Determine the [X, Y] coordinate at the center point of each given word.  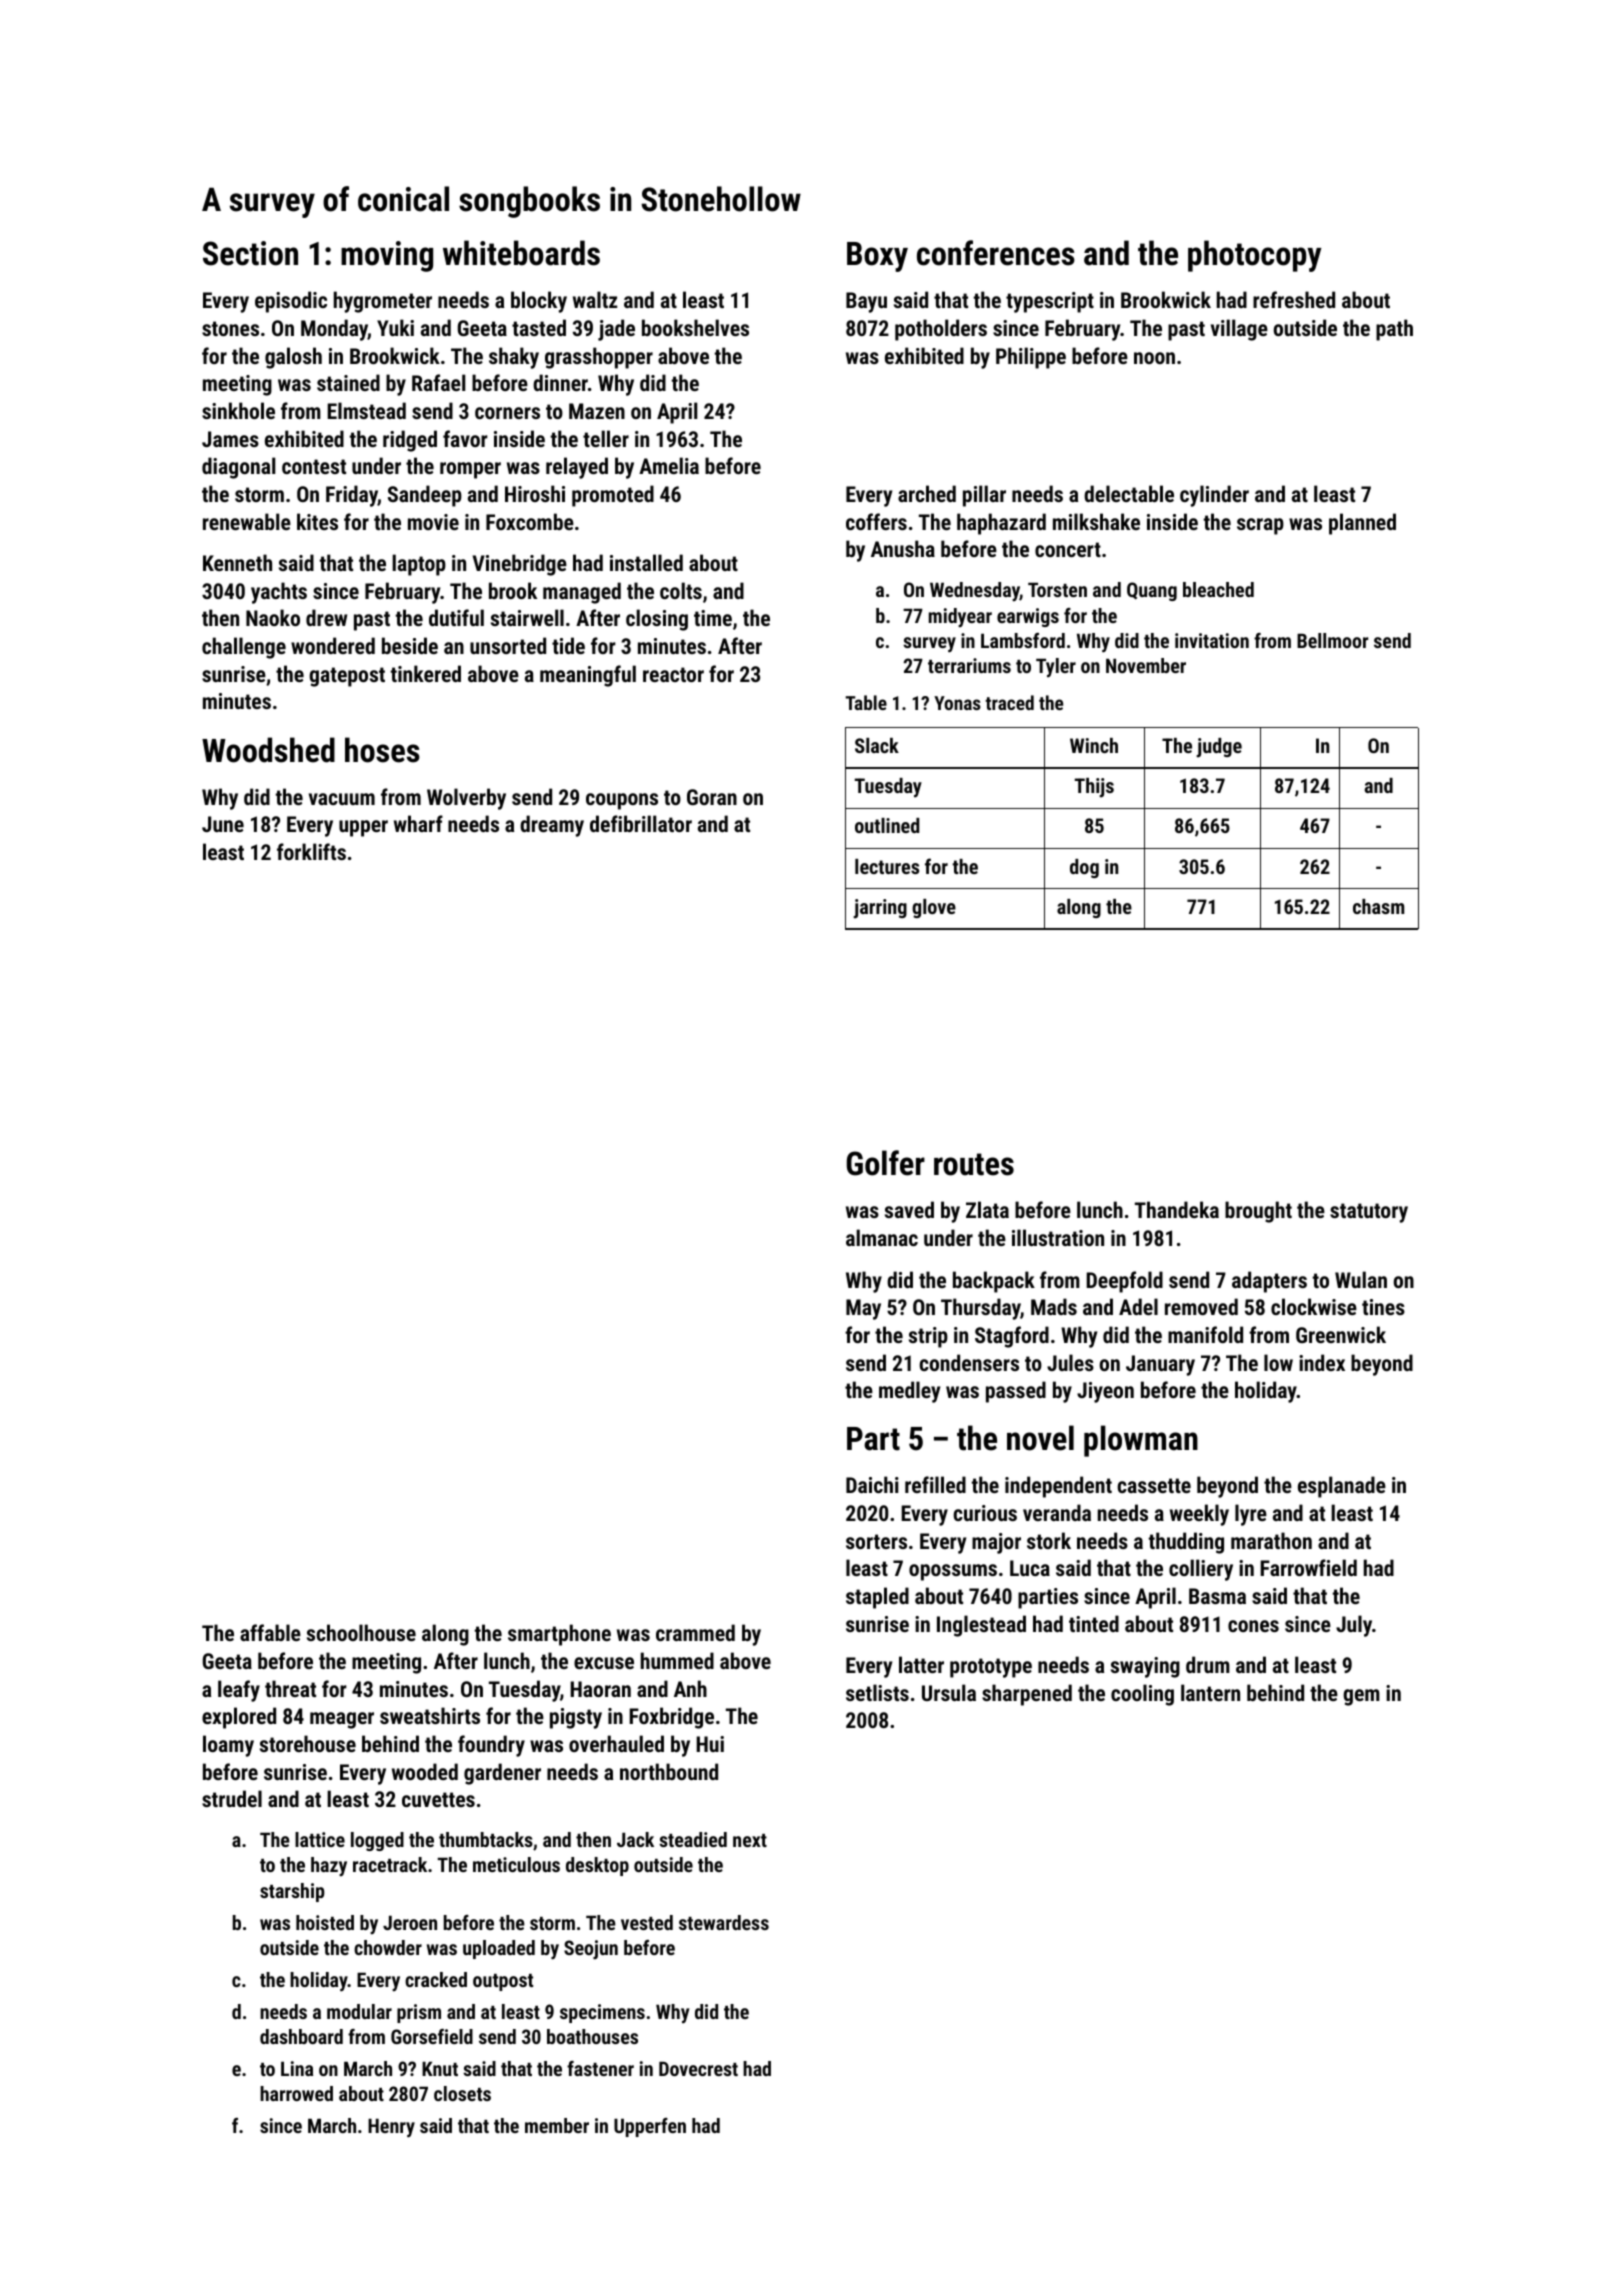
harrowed [296, 2093]
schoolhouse [361, 1632]
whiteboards [521, 253]
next [750, 1840]
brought [1258, 1212]
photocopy [1254, 256]
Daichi [872, 1484]
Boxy [877, 257]
